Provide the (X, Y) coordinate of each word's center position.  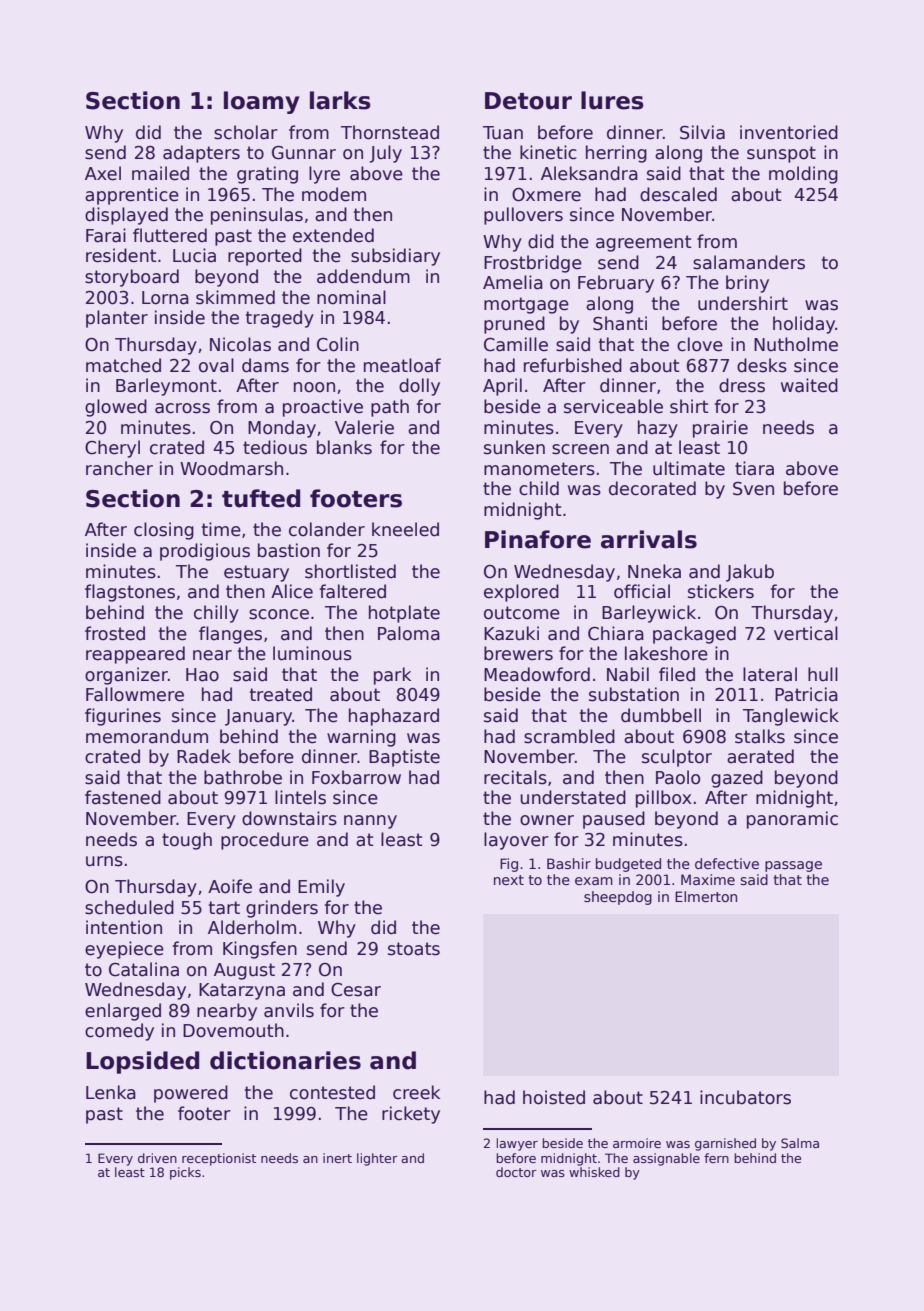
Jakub (750, 573)
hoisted (554, 1097)
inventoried (789, 132)
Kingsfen (260, 950)
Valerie (364, 427)
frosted (115, 633)
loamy (262, 102)
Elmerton (706, 896)
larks (340, 100)
